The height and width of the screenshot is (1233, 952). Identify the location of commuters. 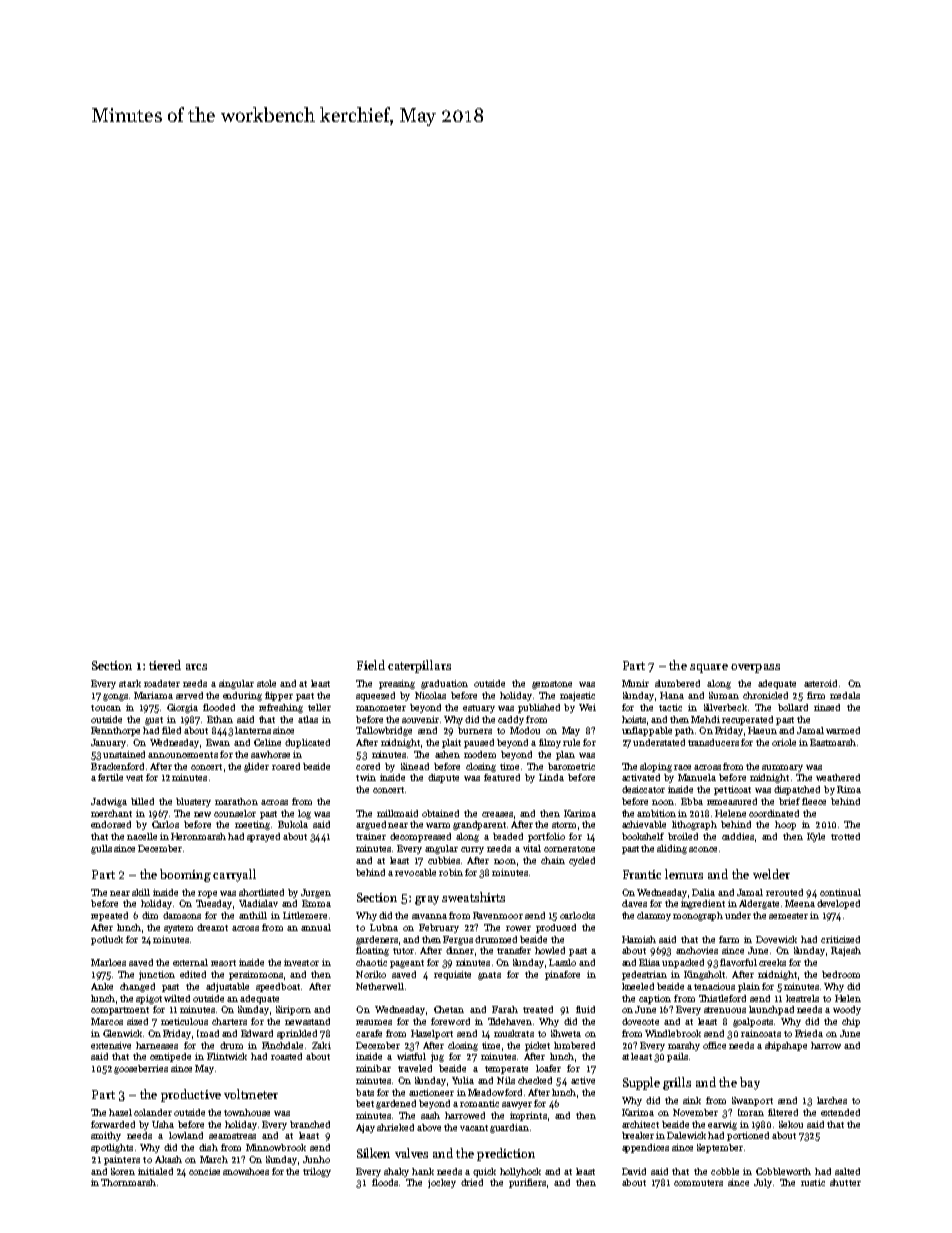
(698, 1183).
